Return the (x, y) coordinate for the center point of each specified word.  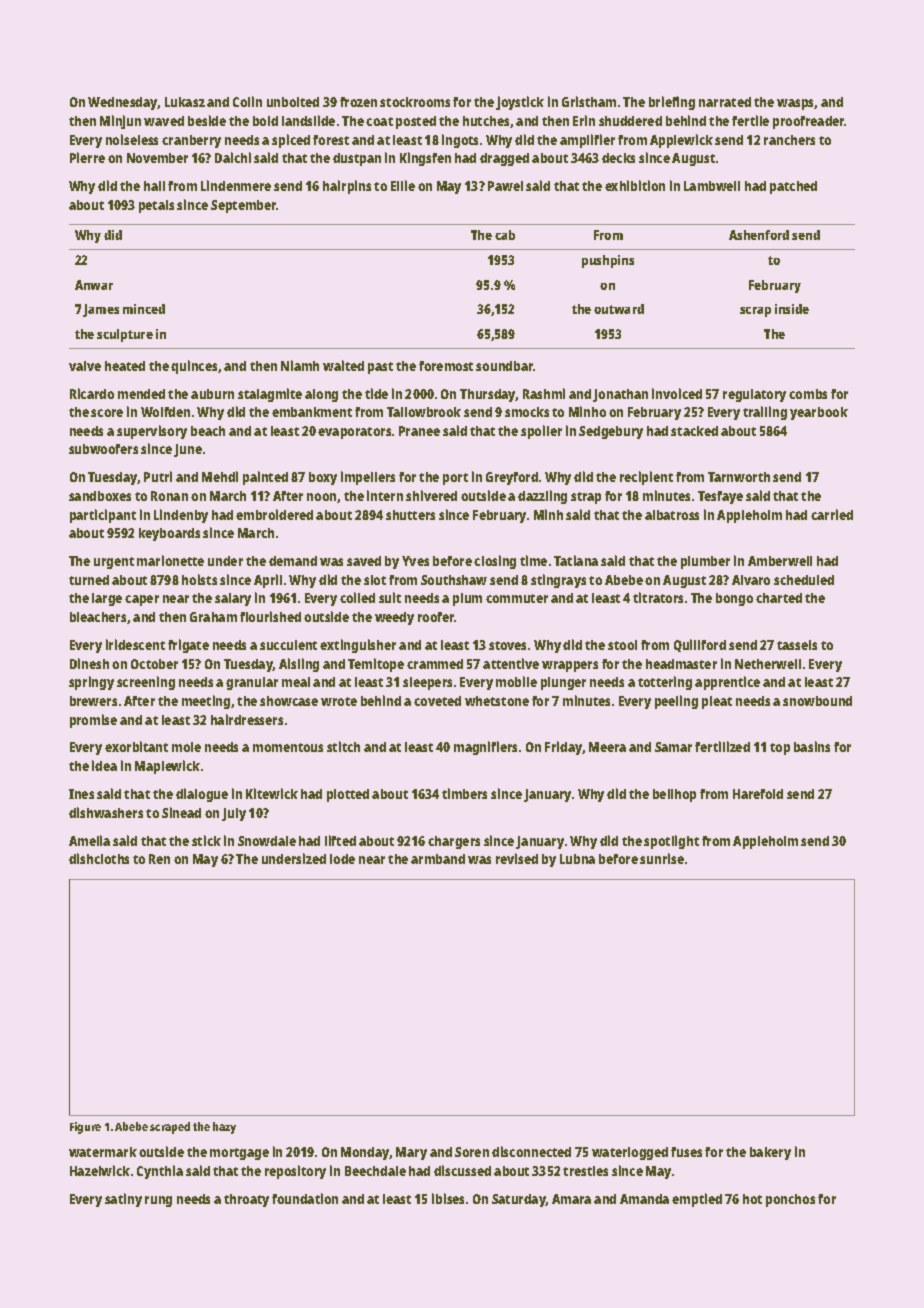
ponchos (790, 1200)
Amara (571, 1199)
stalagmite (270, 395)
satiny (123, 1200)
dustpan (357, 159)
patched (793, 187)
